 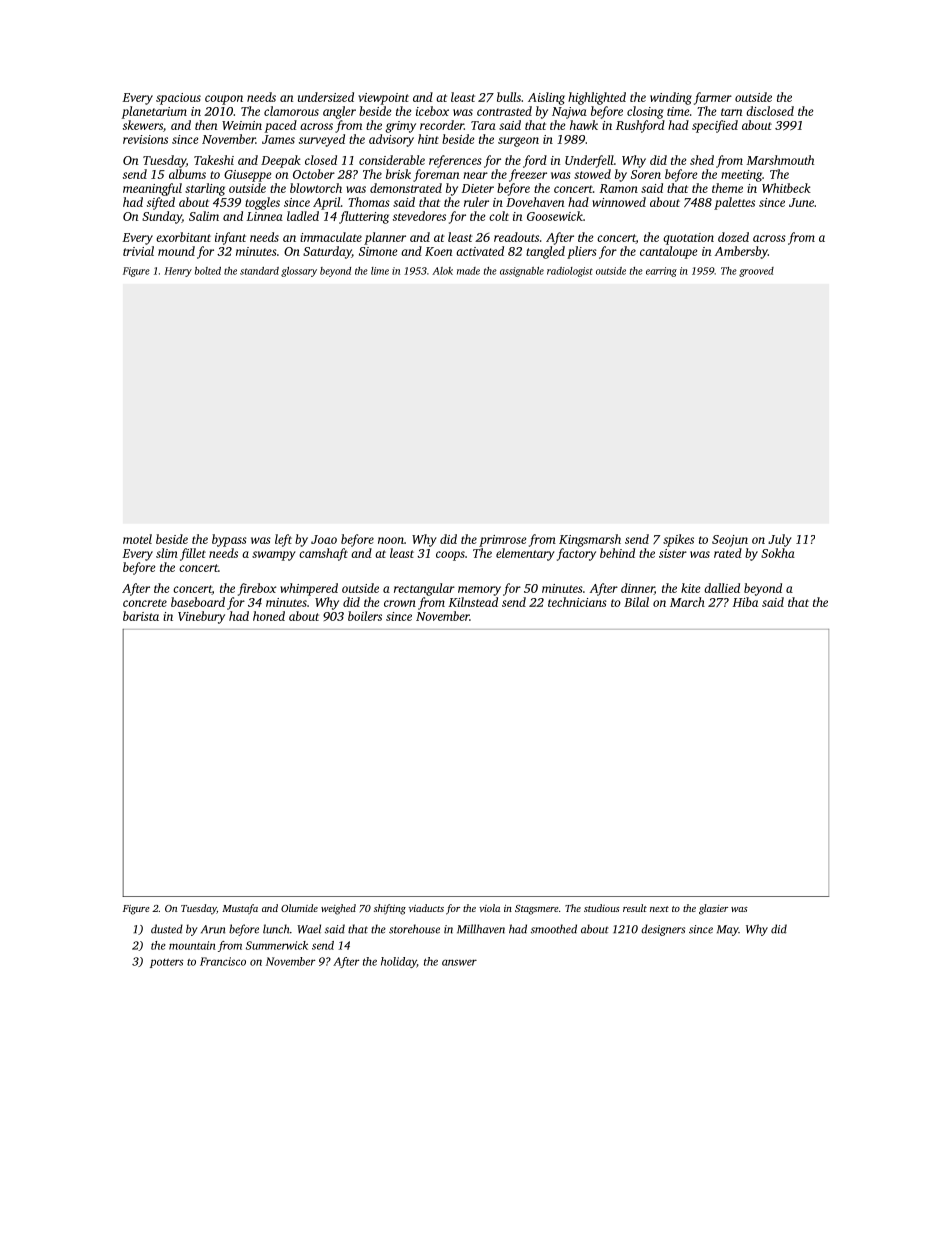 I want to click on Seojun, so click(x=730, y=541).
